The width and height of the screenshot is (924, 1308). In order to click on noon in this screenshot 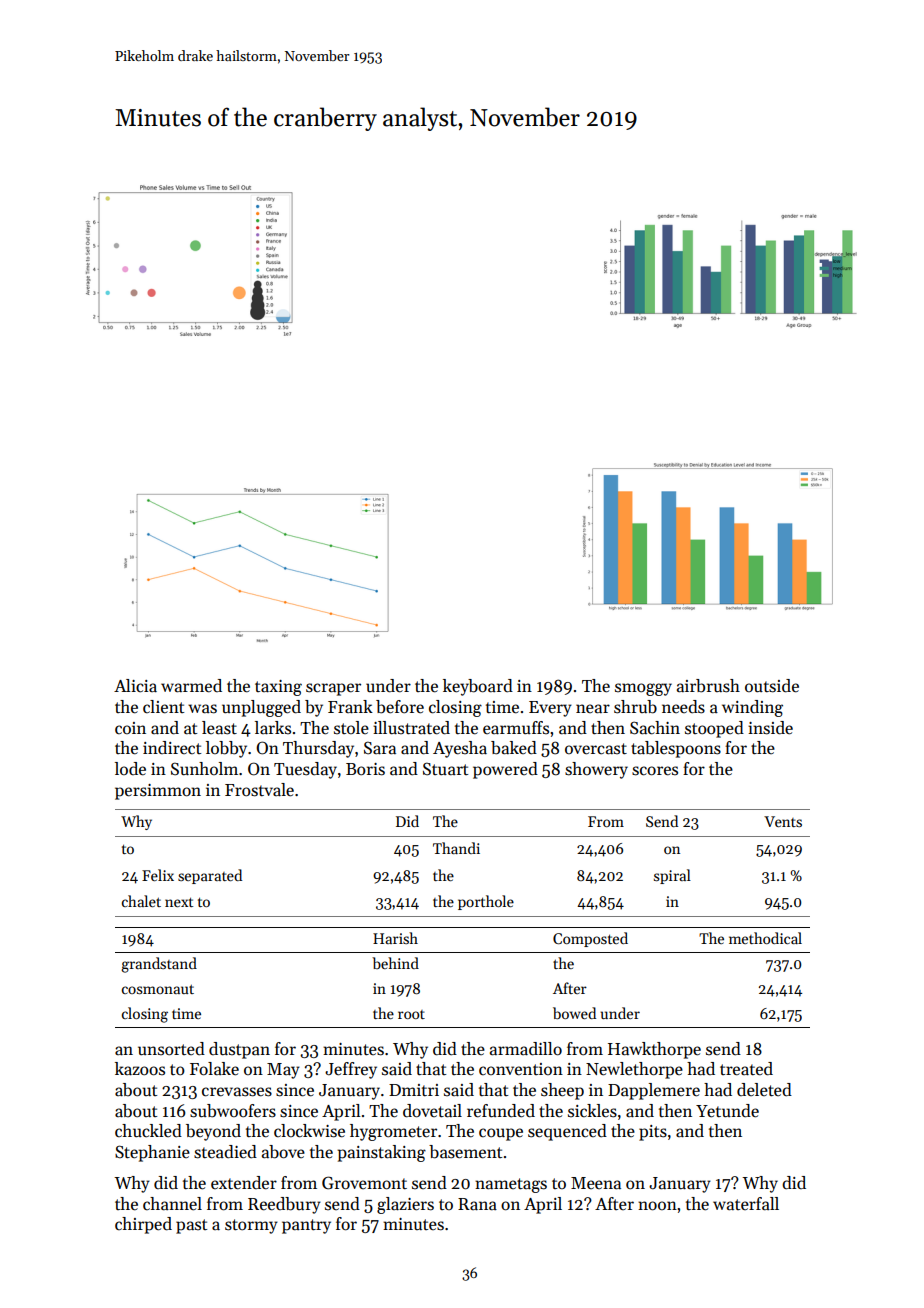, I will do `click(657, 1206)`.
